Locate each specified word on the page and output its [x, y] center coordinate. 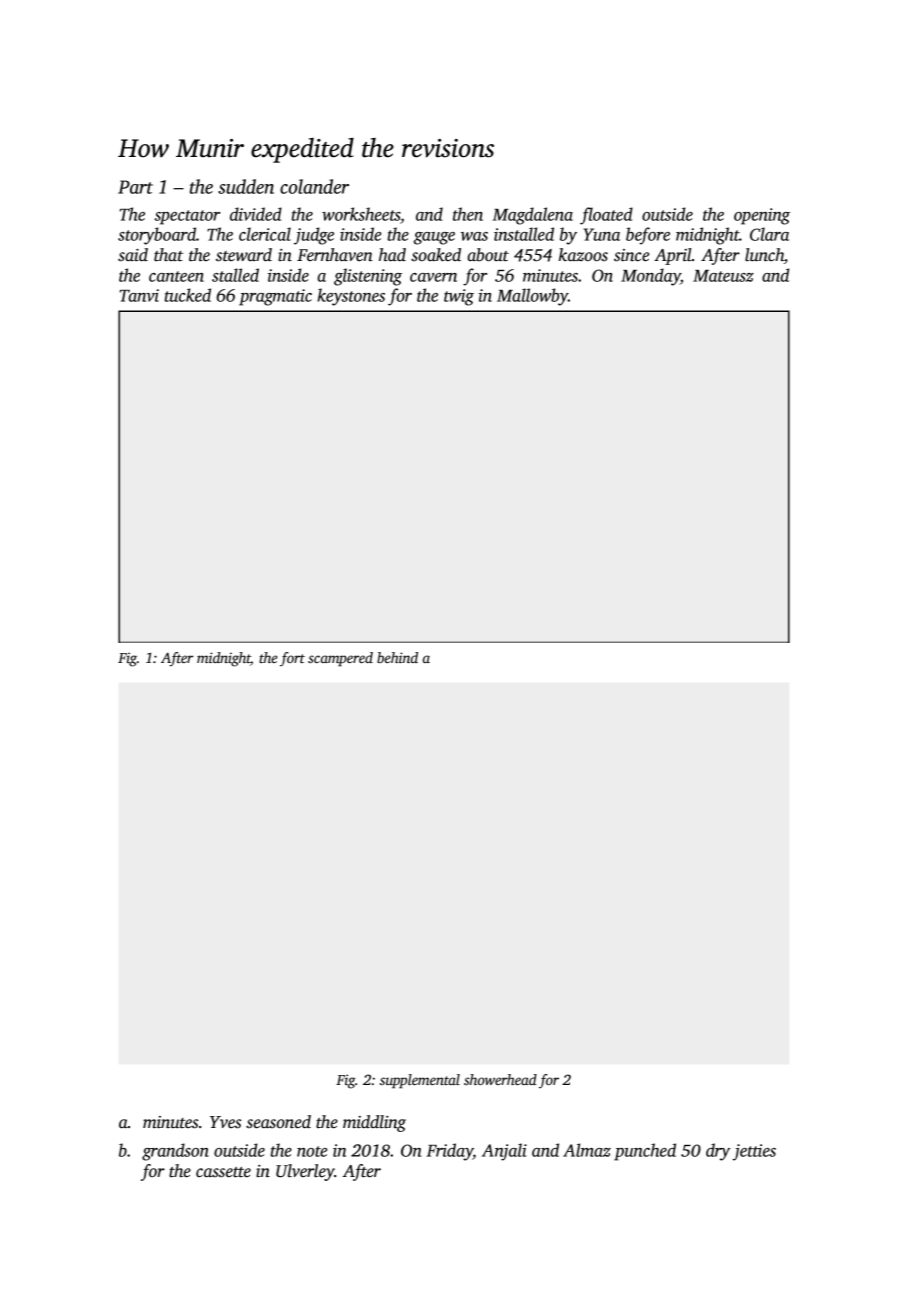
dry [718, 1152]
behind [397, 657]
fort [292, 659]
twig [459, 297]
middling [374, 1123]
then [468, 214]
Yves [225, 1122]
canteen [176, 276]
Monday [651, 277]
